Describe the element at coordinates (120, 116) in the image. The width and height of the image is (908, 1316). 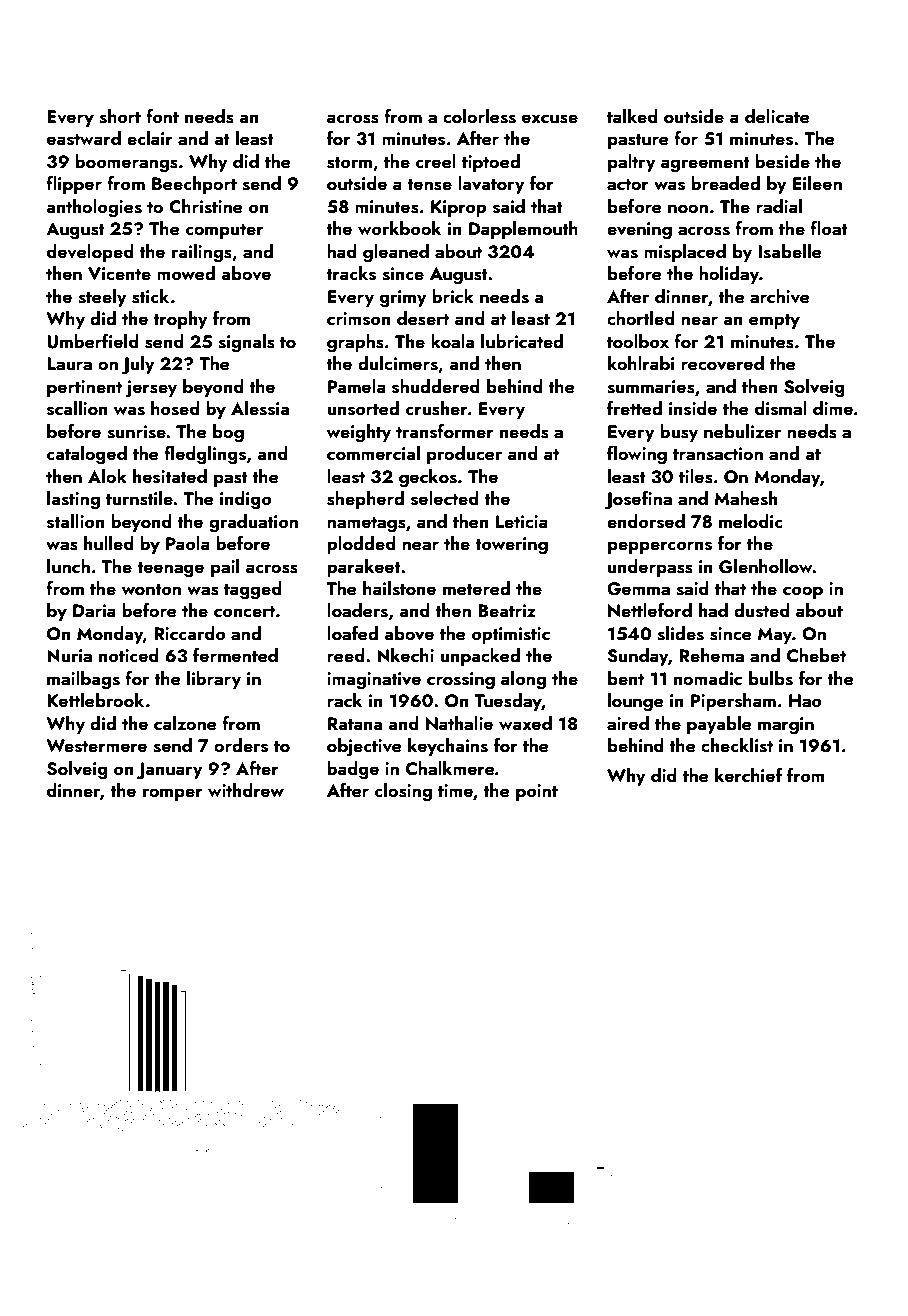
I see `short` at that location.
